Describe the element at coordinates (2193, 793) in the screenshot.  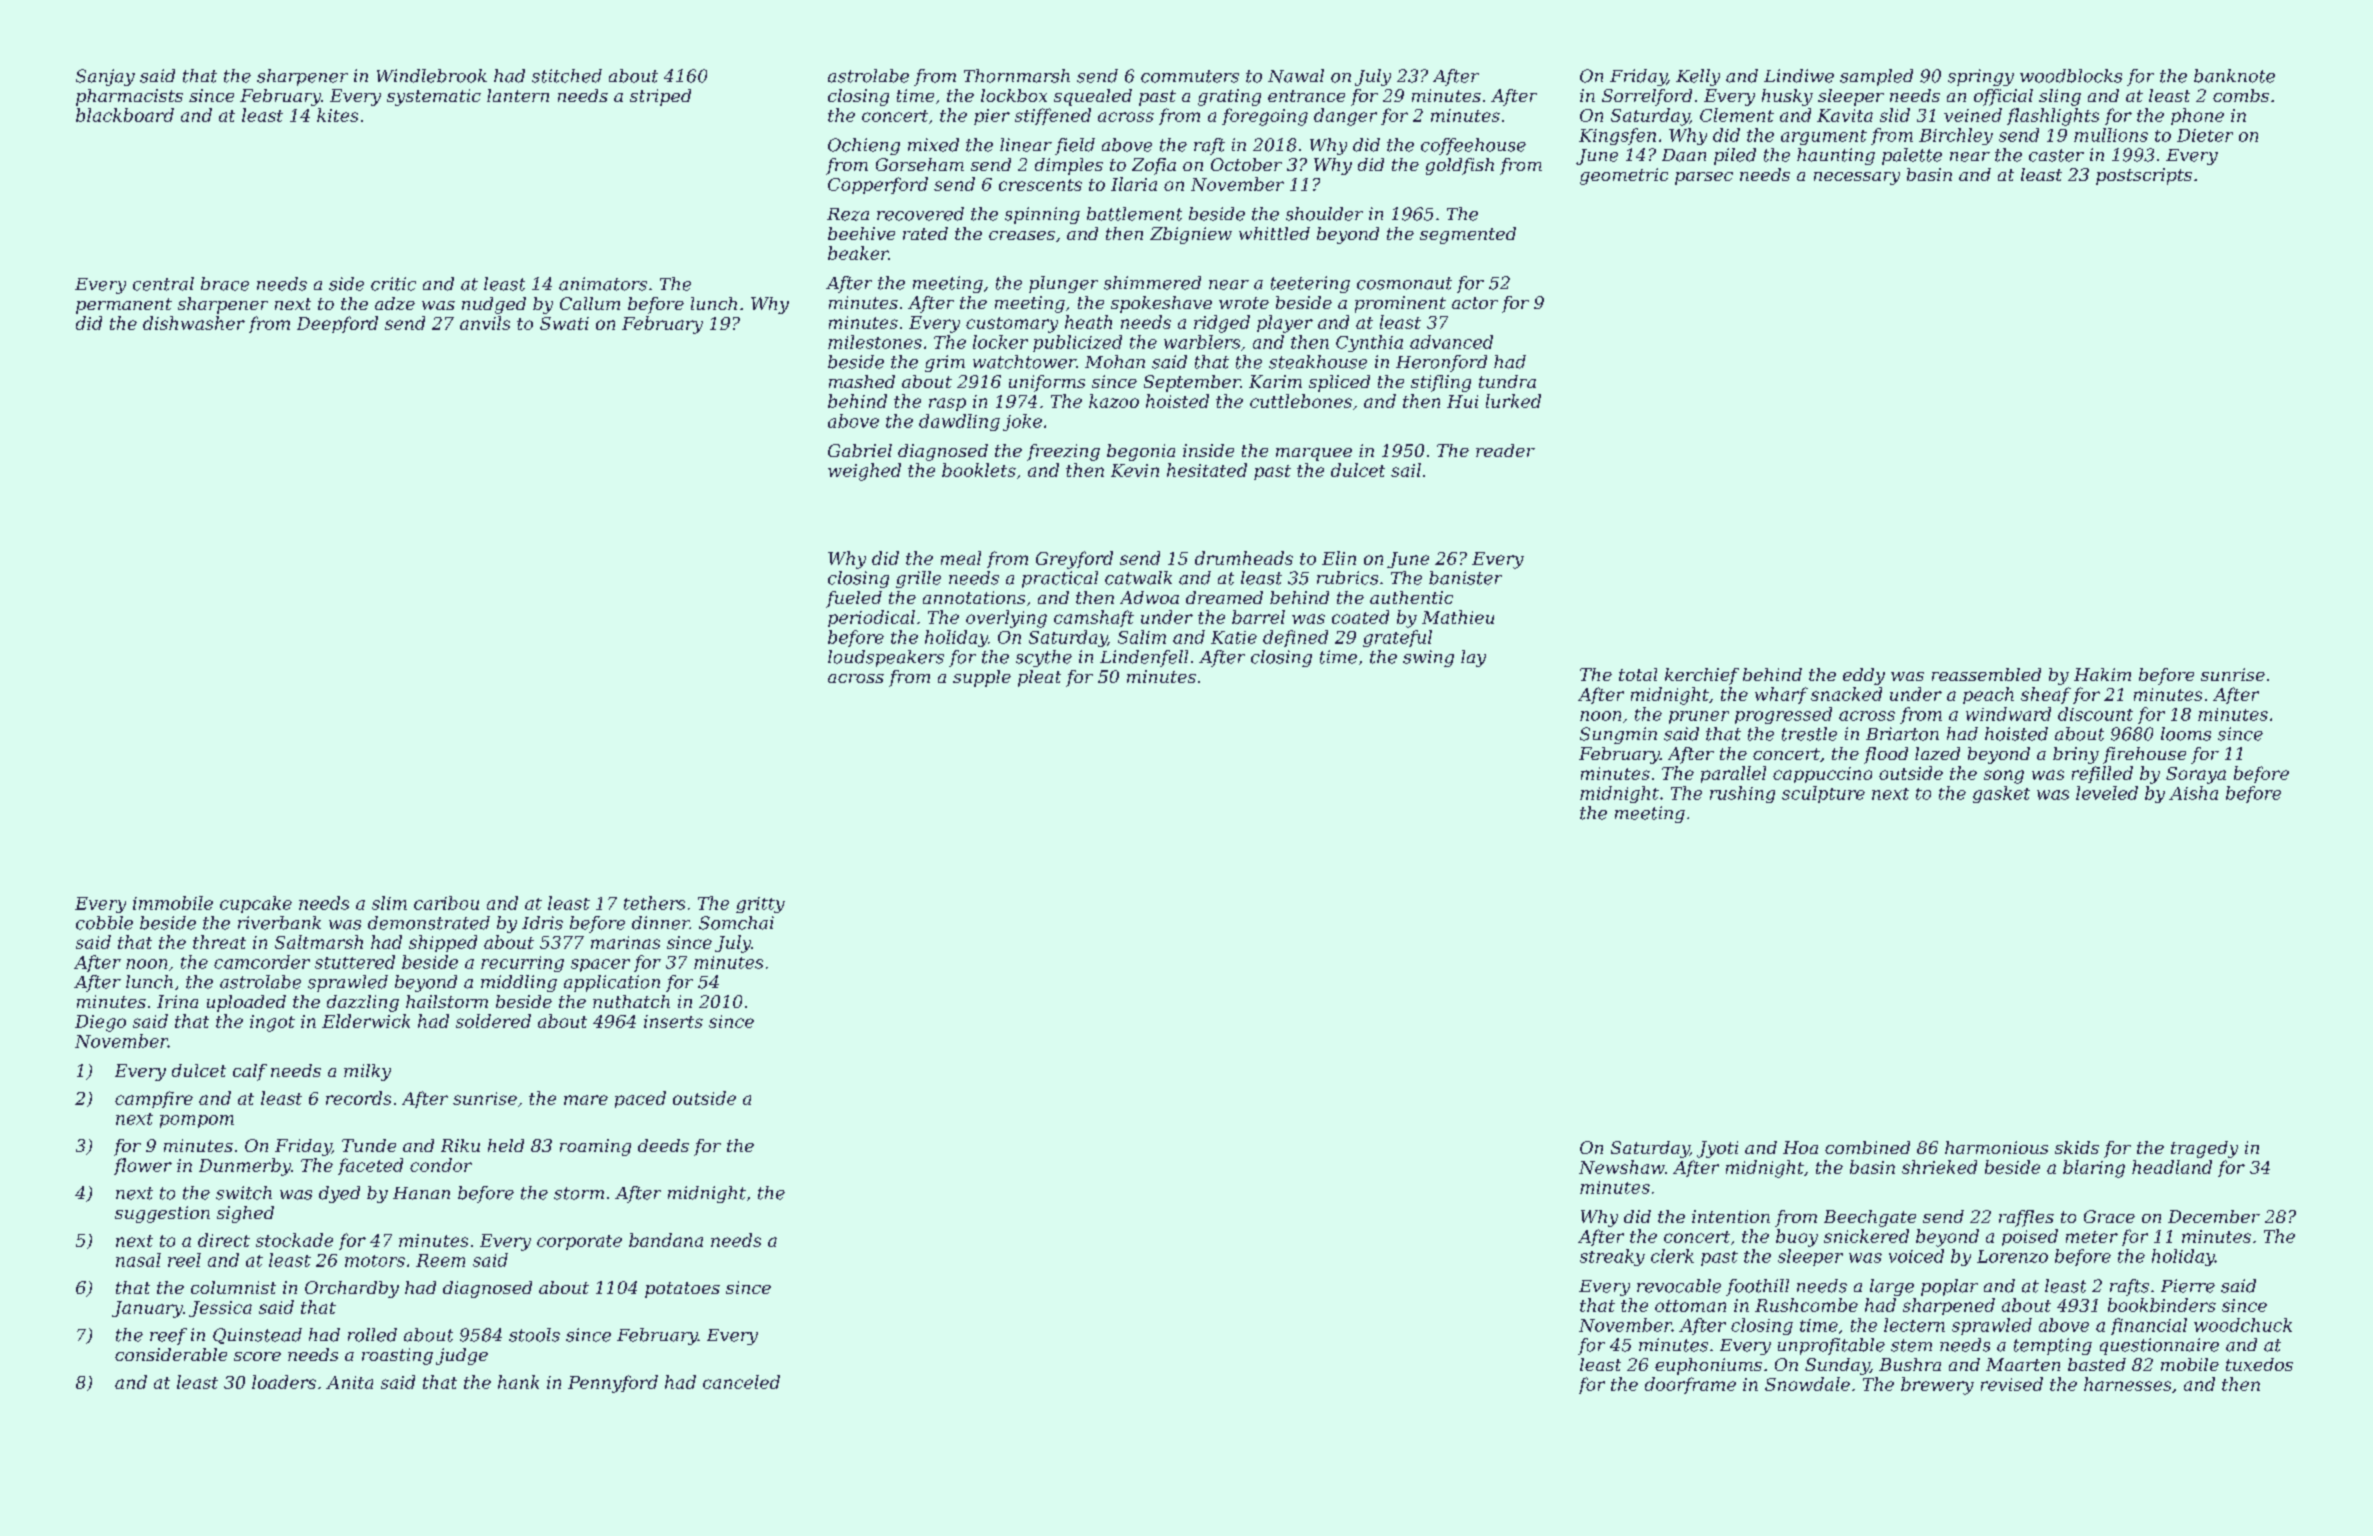
I see `Aisha` at that location.
